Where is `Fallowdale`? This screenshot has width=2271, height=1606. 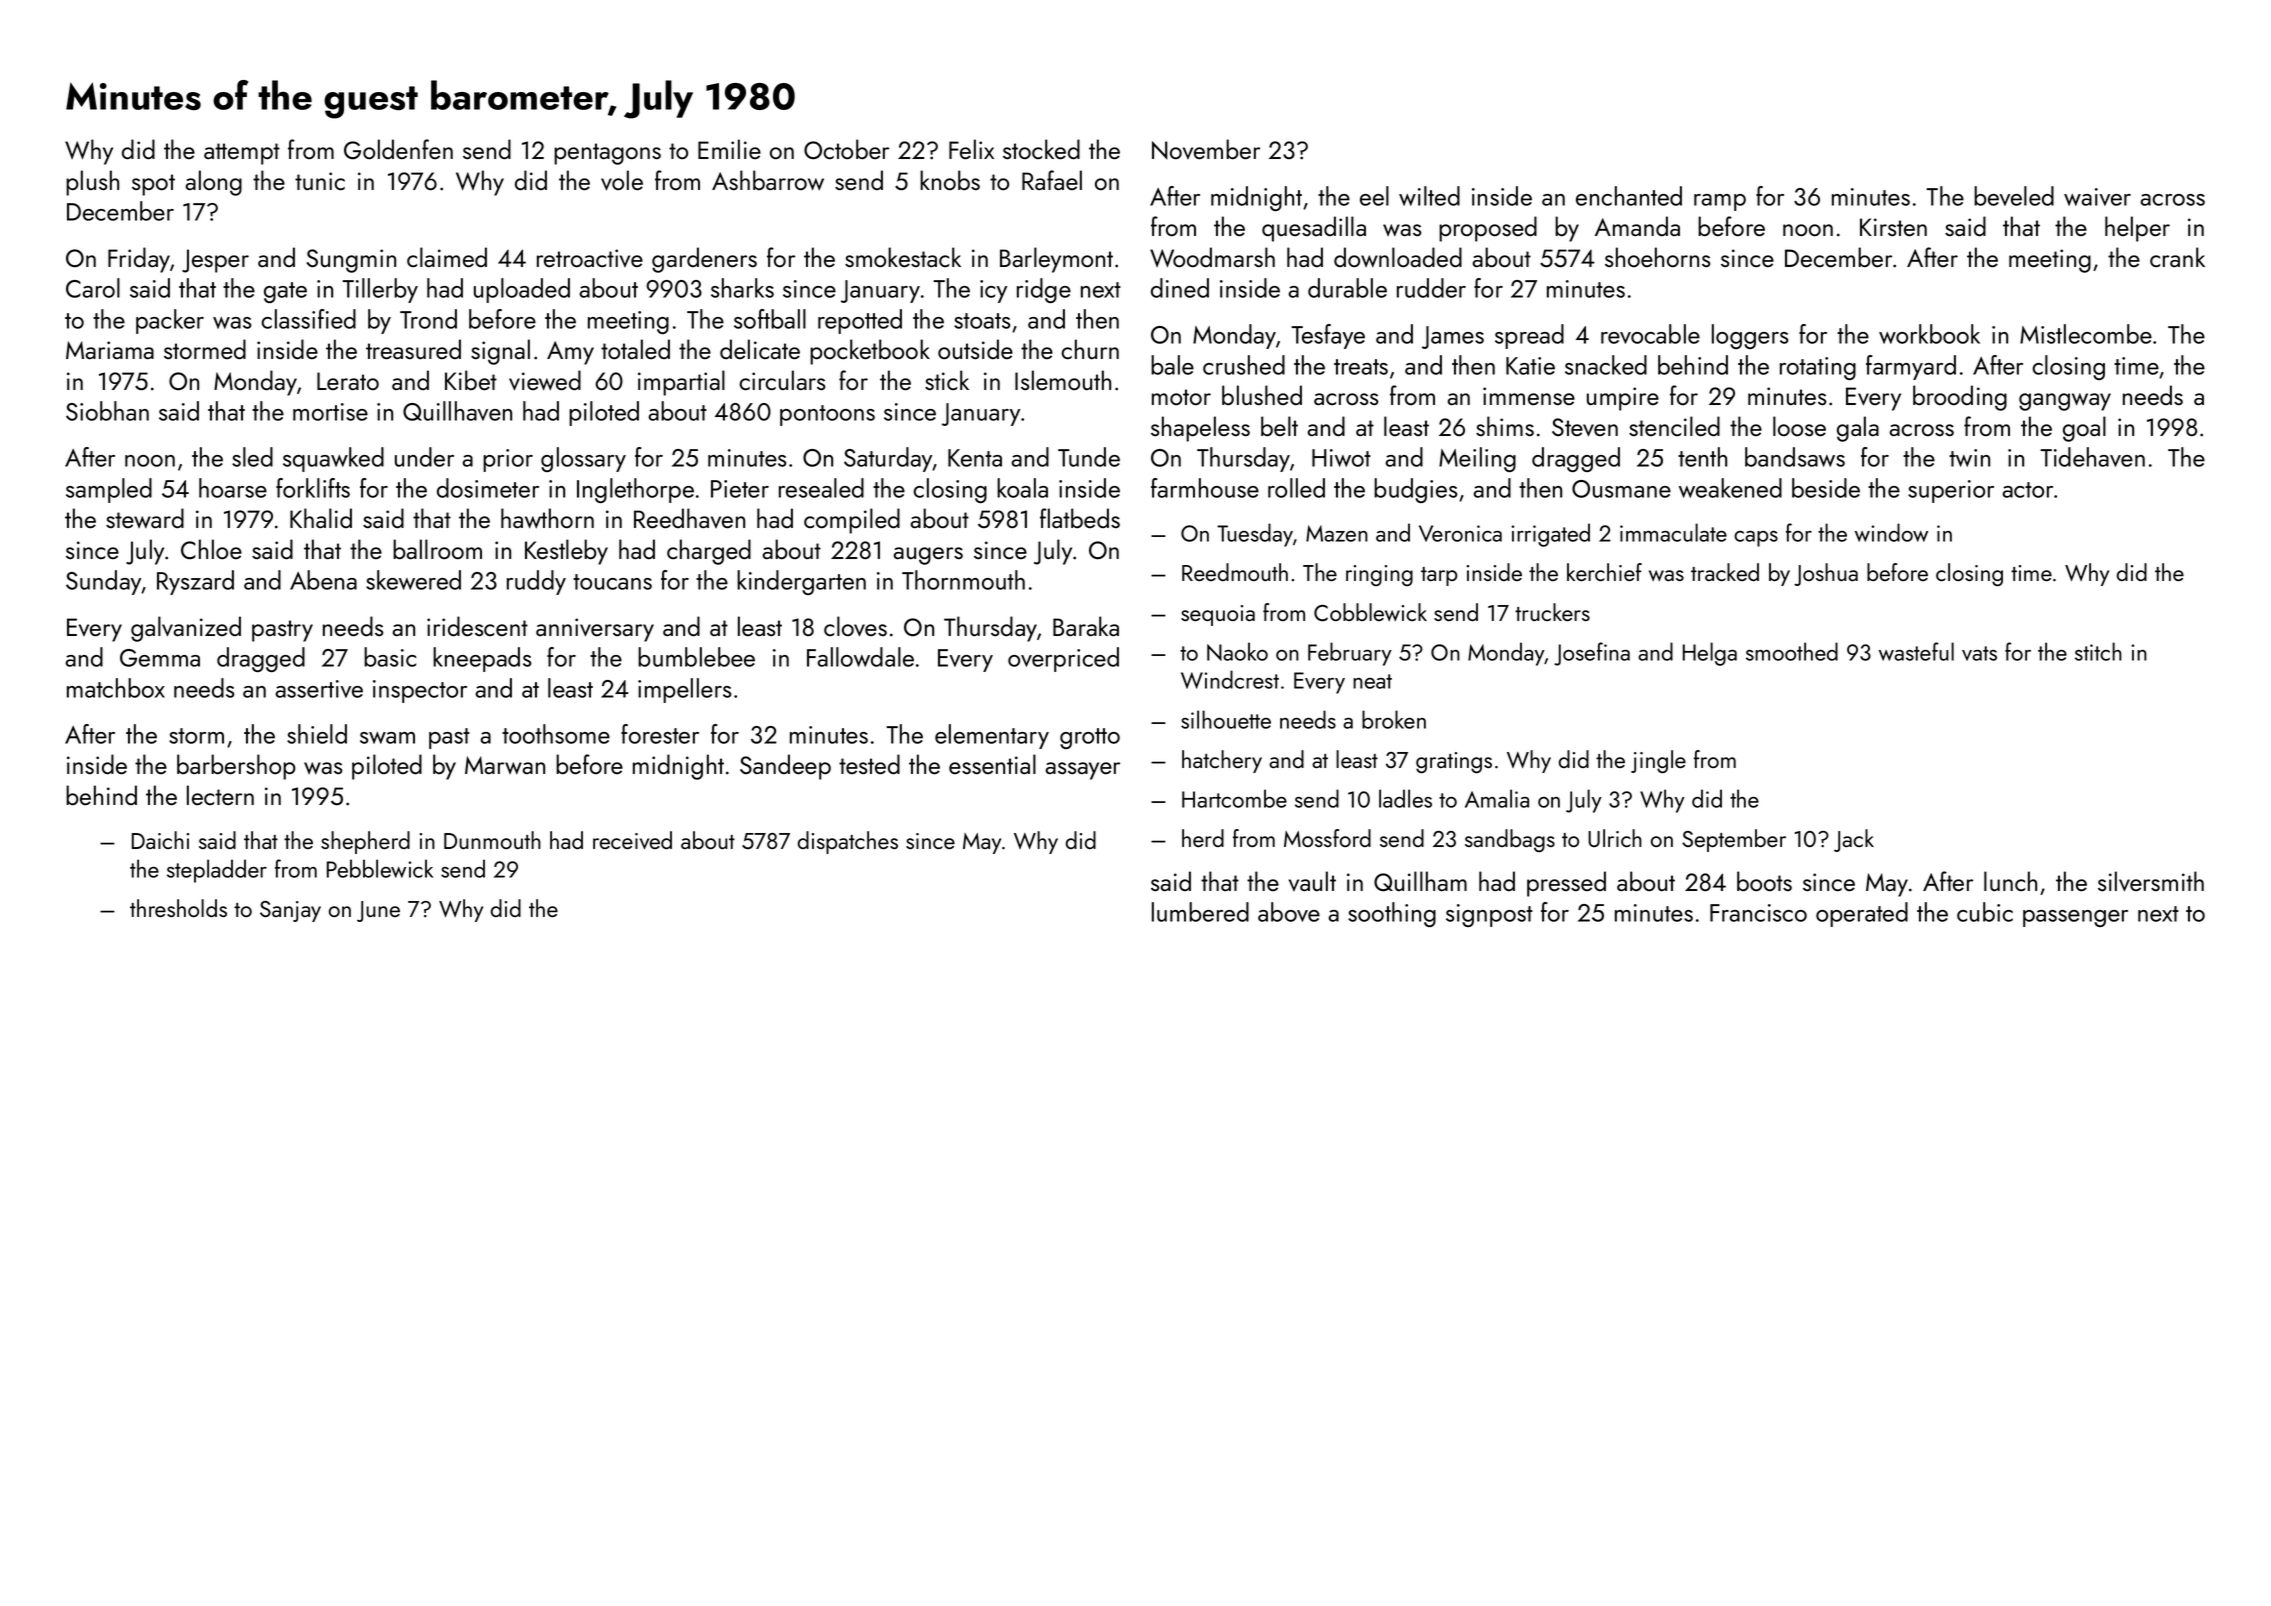
Fallowdale is located at coordinates (860, 657).
